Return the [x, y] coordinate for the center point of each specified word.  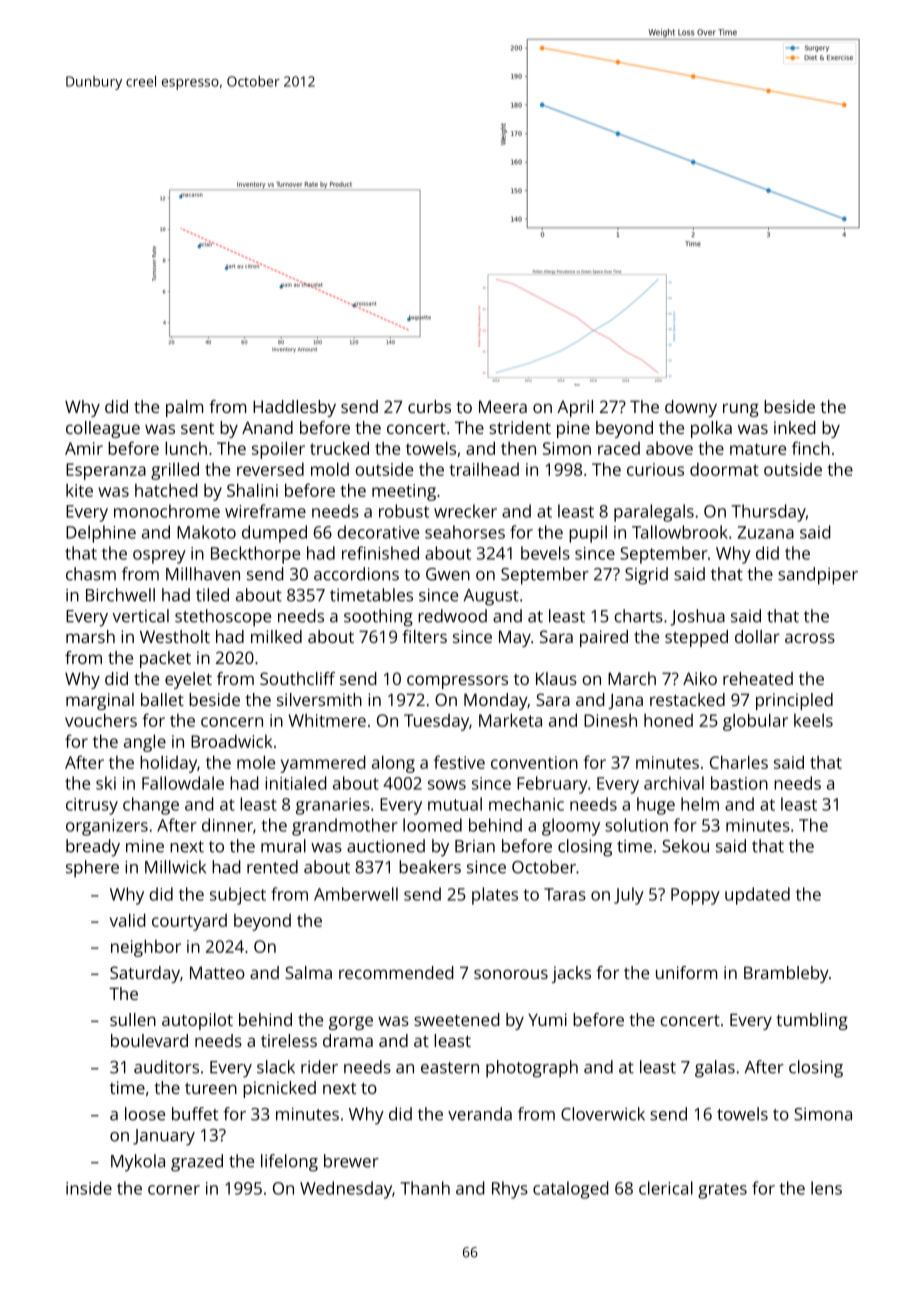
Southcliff [297, 678]
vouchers [101, 720]
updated [757, 896]
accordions [356, 574]
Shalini [252, 490]
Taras [565, 894]
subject [238, 896]
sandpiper [818, 576]
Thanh [425, 1188]
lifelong [289, 1163]
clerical [666, 1188]
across [810, 638]
